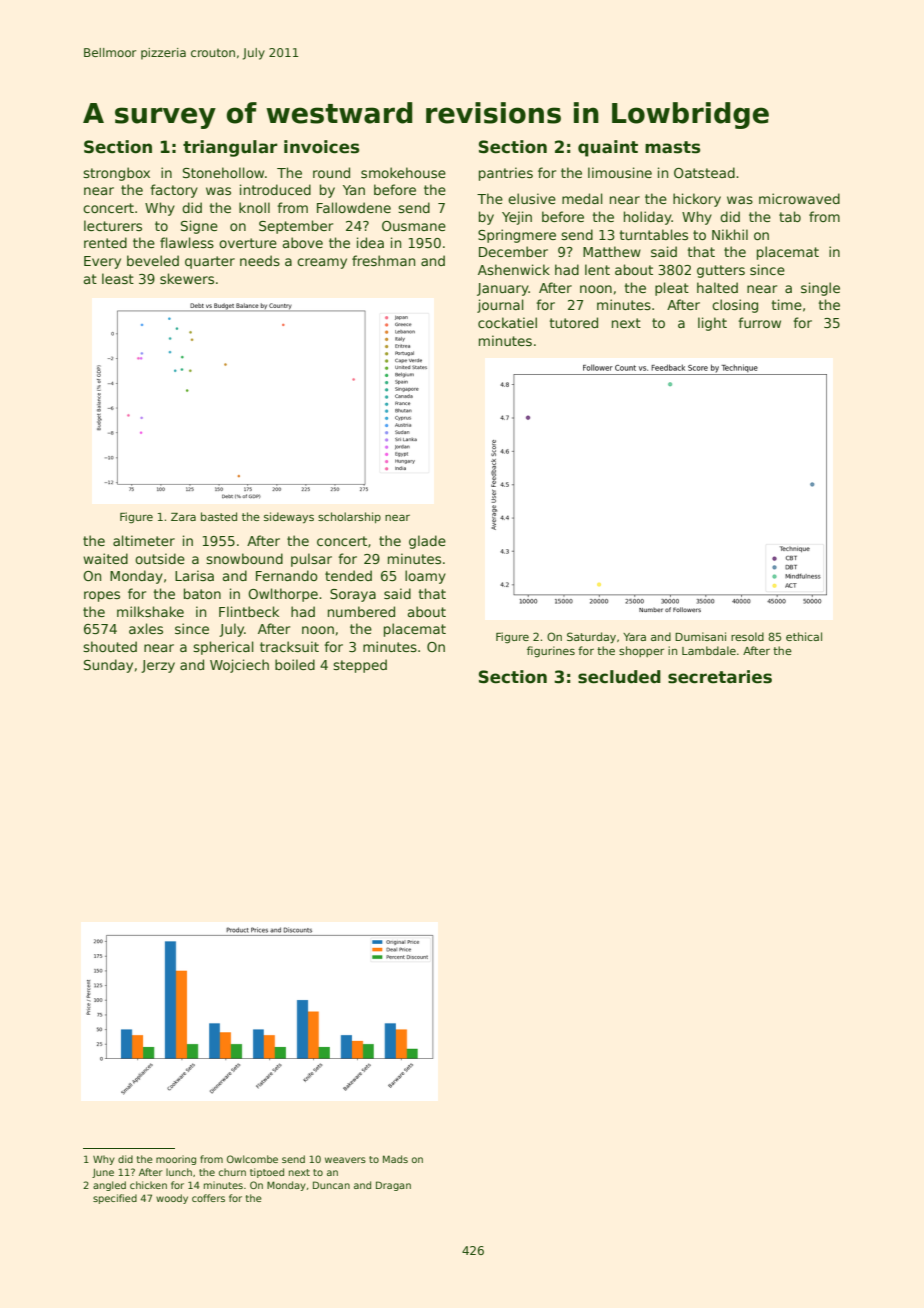  Describe the element at coordinates (507, 322) in the screenshot. I see `cockatiel` at that location.
